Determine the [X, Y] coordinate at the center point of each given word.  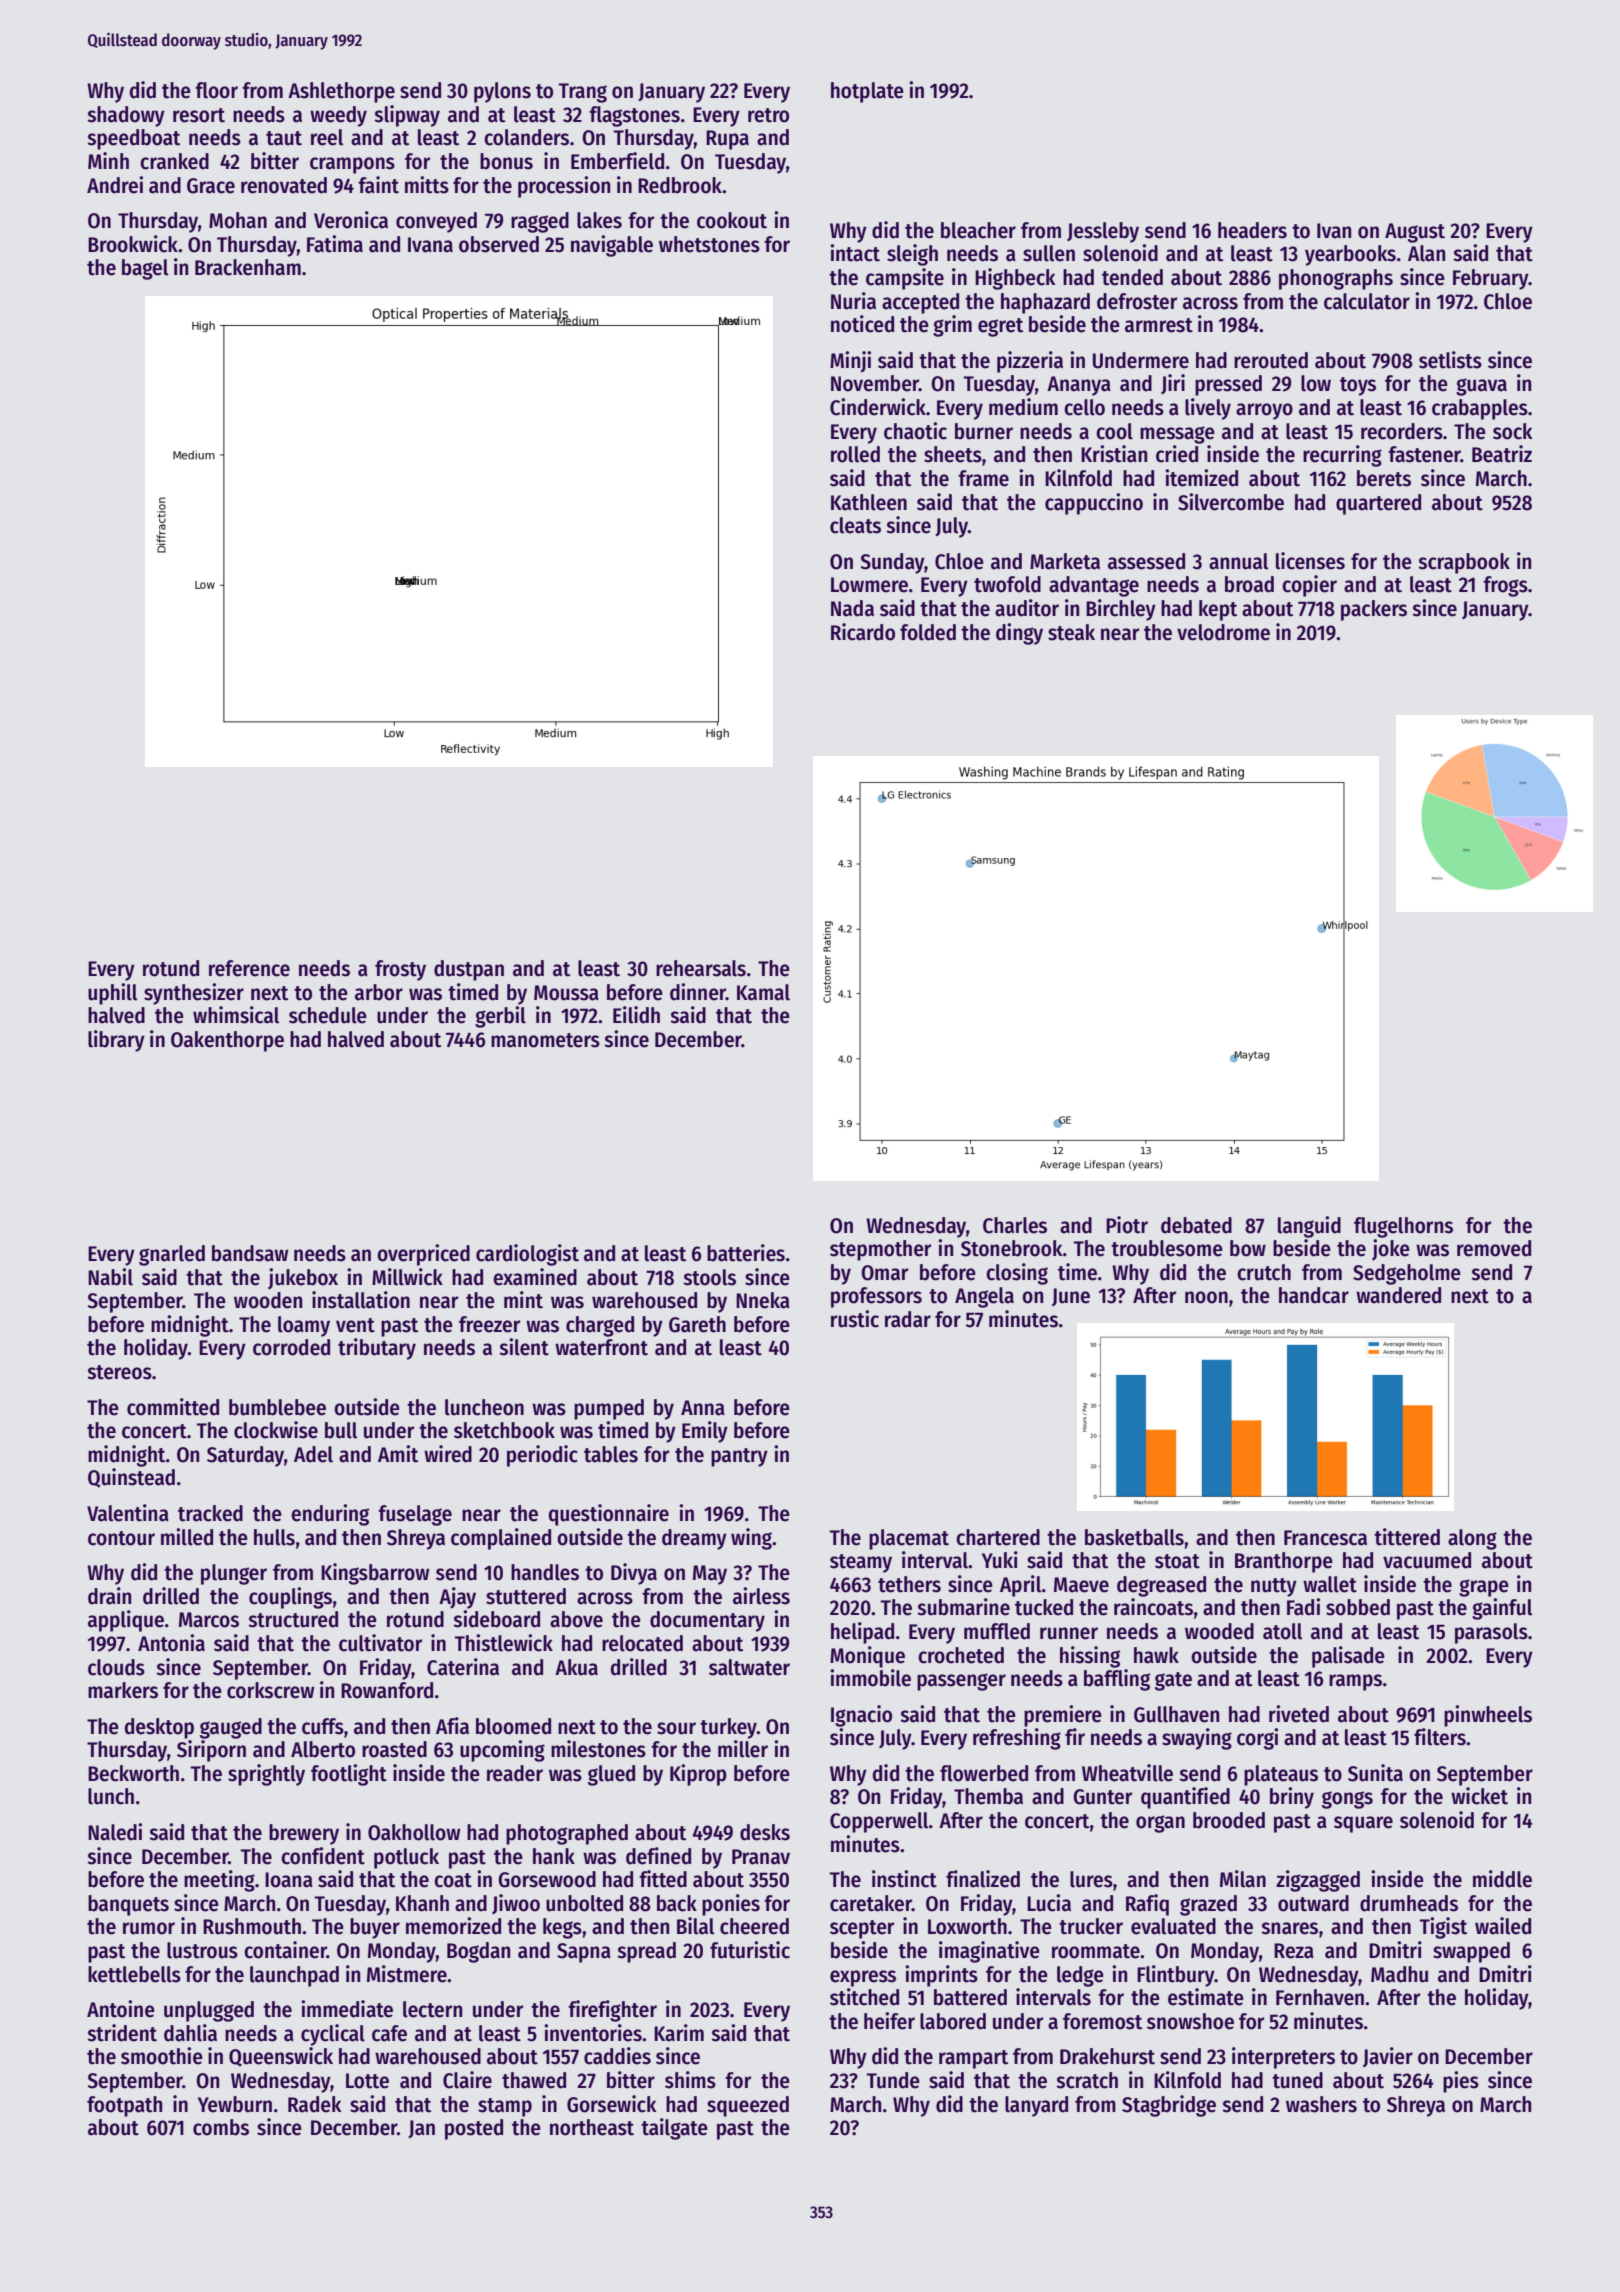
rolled [855, 454]
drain [109, 1596]
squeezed [748, 2106]
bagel [145, 269]
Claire [467, 2080]
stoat [1177, 1561]
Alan [1426, 253]
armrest [1159, 325]
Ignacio [861, 1716]
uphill [112, 994]
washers [1321, 2104]
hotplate [867, 92]
